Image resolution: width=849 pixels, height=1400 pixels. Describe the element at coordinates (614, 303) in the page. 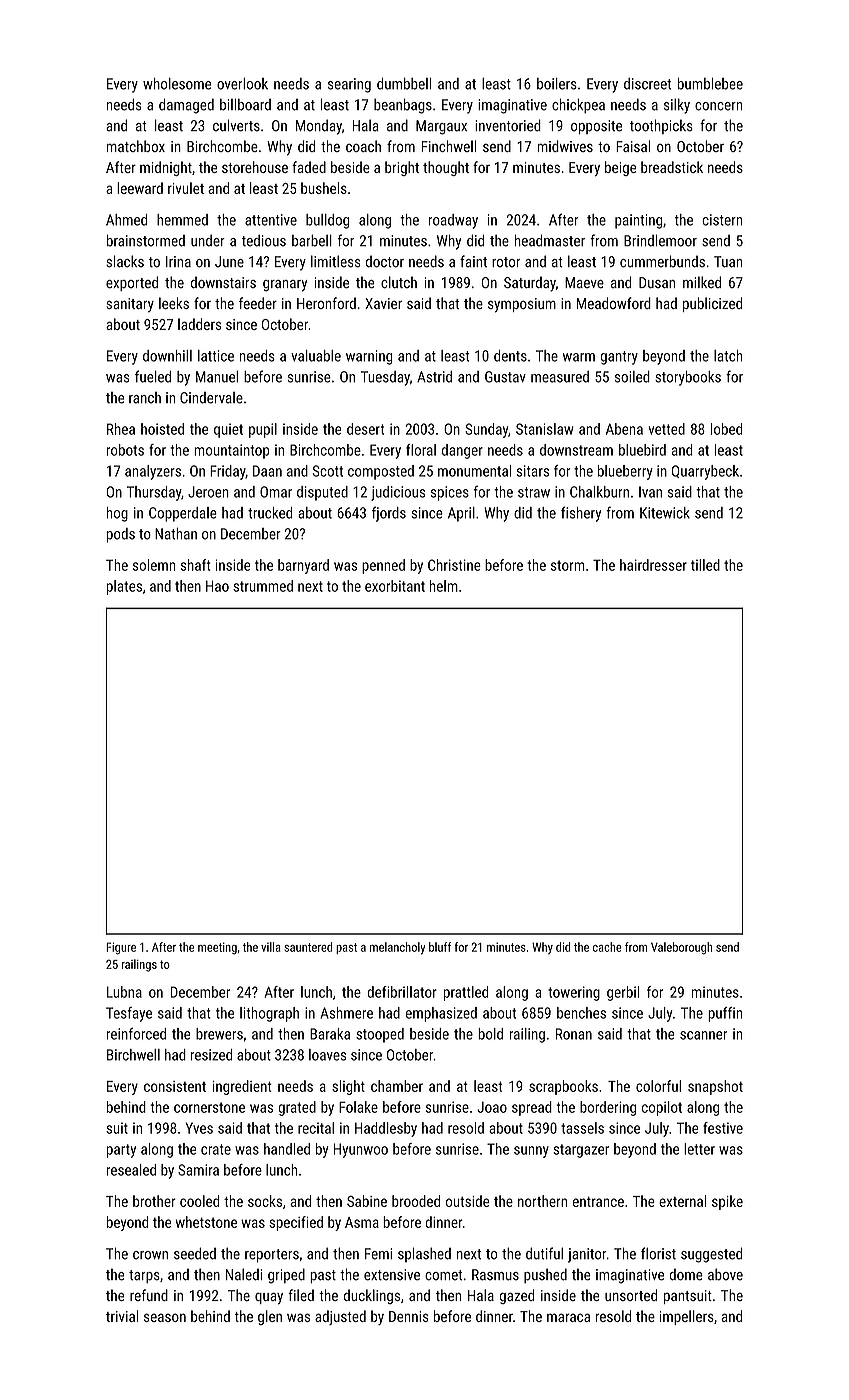

I see `Meadowford` at that location.
